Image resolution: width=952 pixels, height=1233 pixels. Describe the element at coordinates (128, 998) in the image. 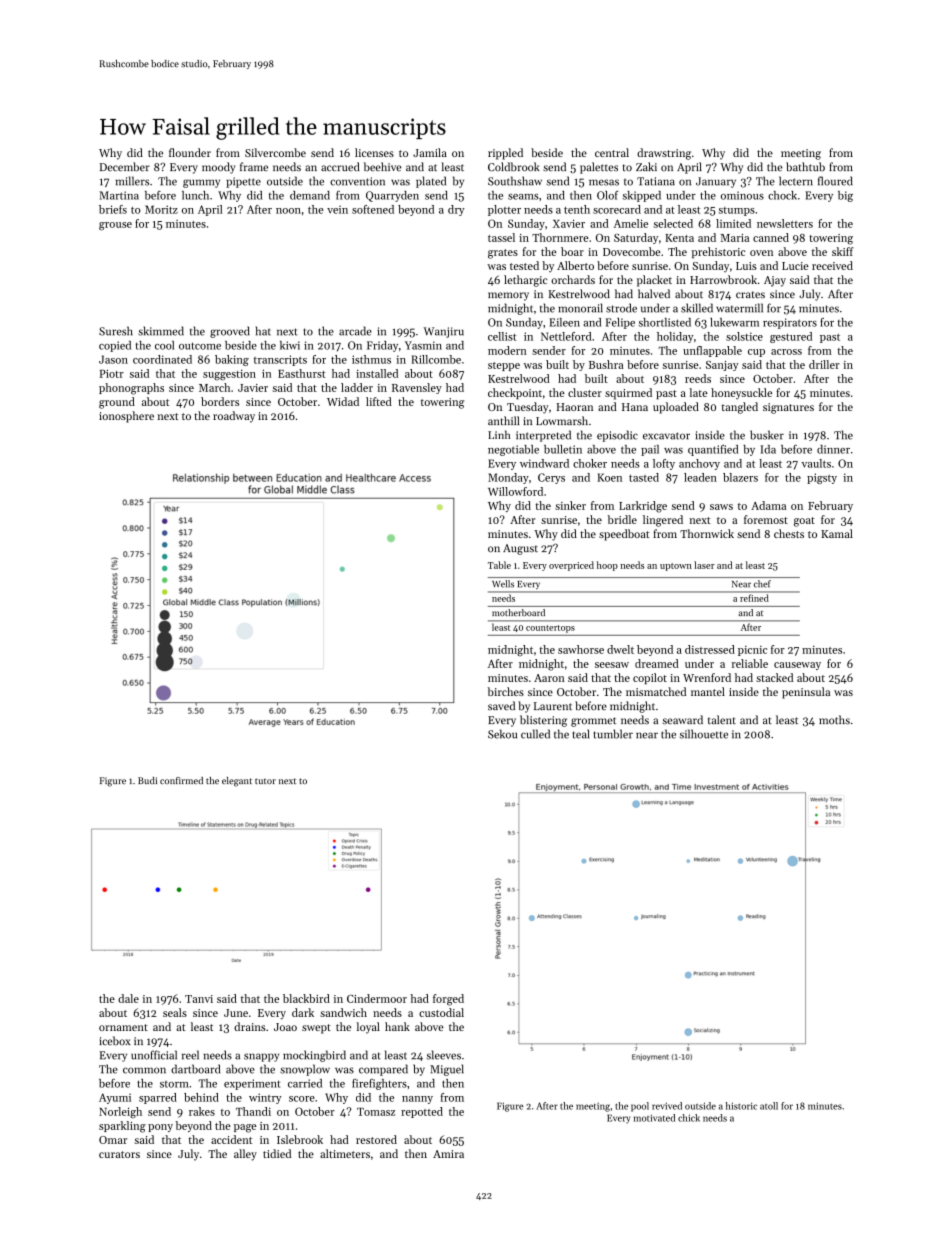

I see `dale` at that location.
